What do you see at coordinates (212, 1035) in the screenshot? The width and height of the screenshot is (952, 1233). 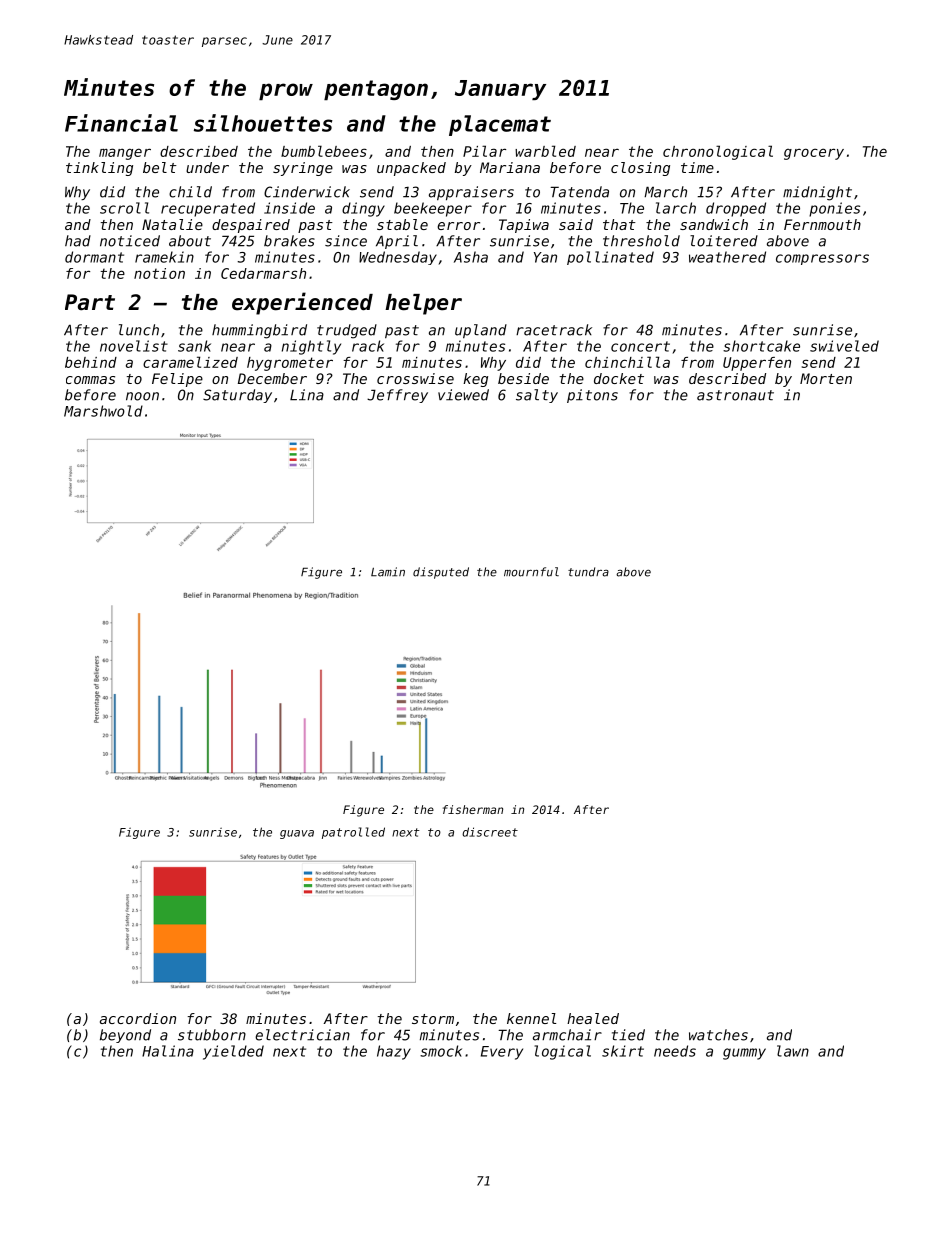 I see `stubborn` at bounding box center [212, 1035].
